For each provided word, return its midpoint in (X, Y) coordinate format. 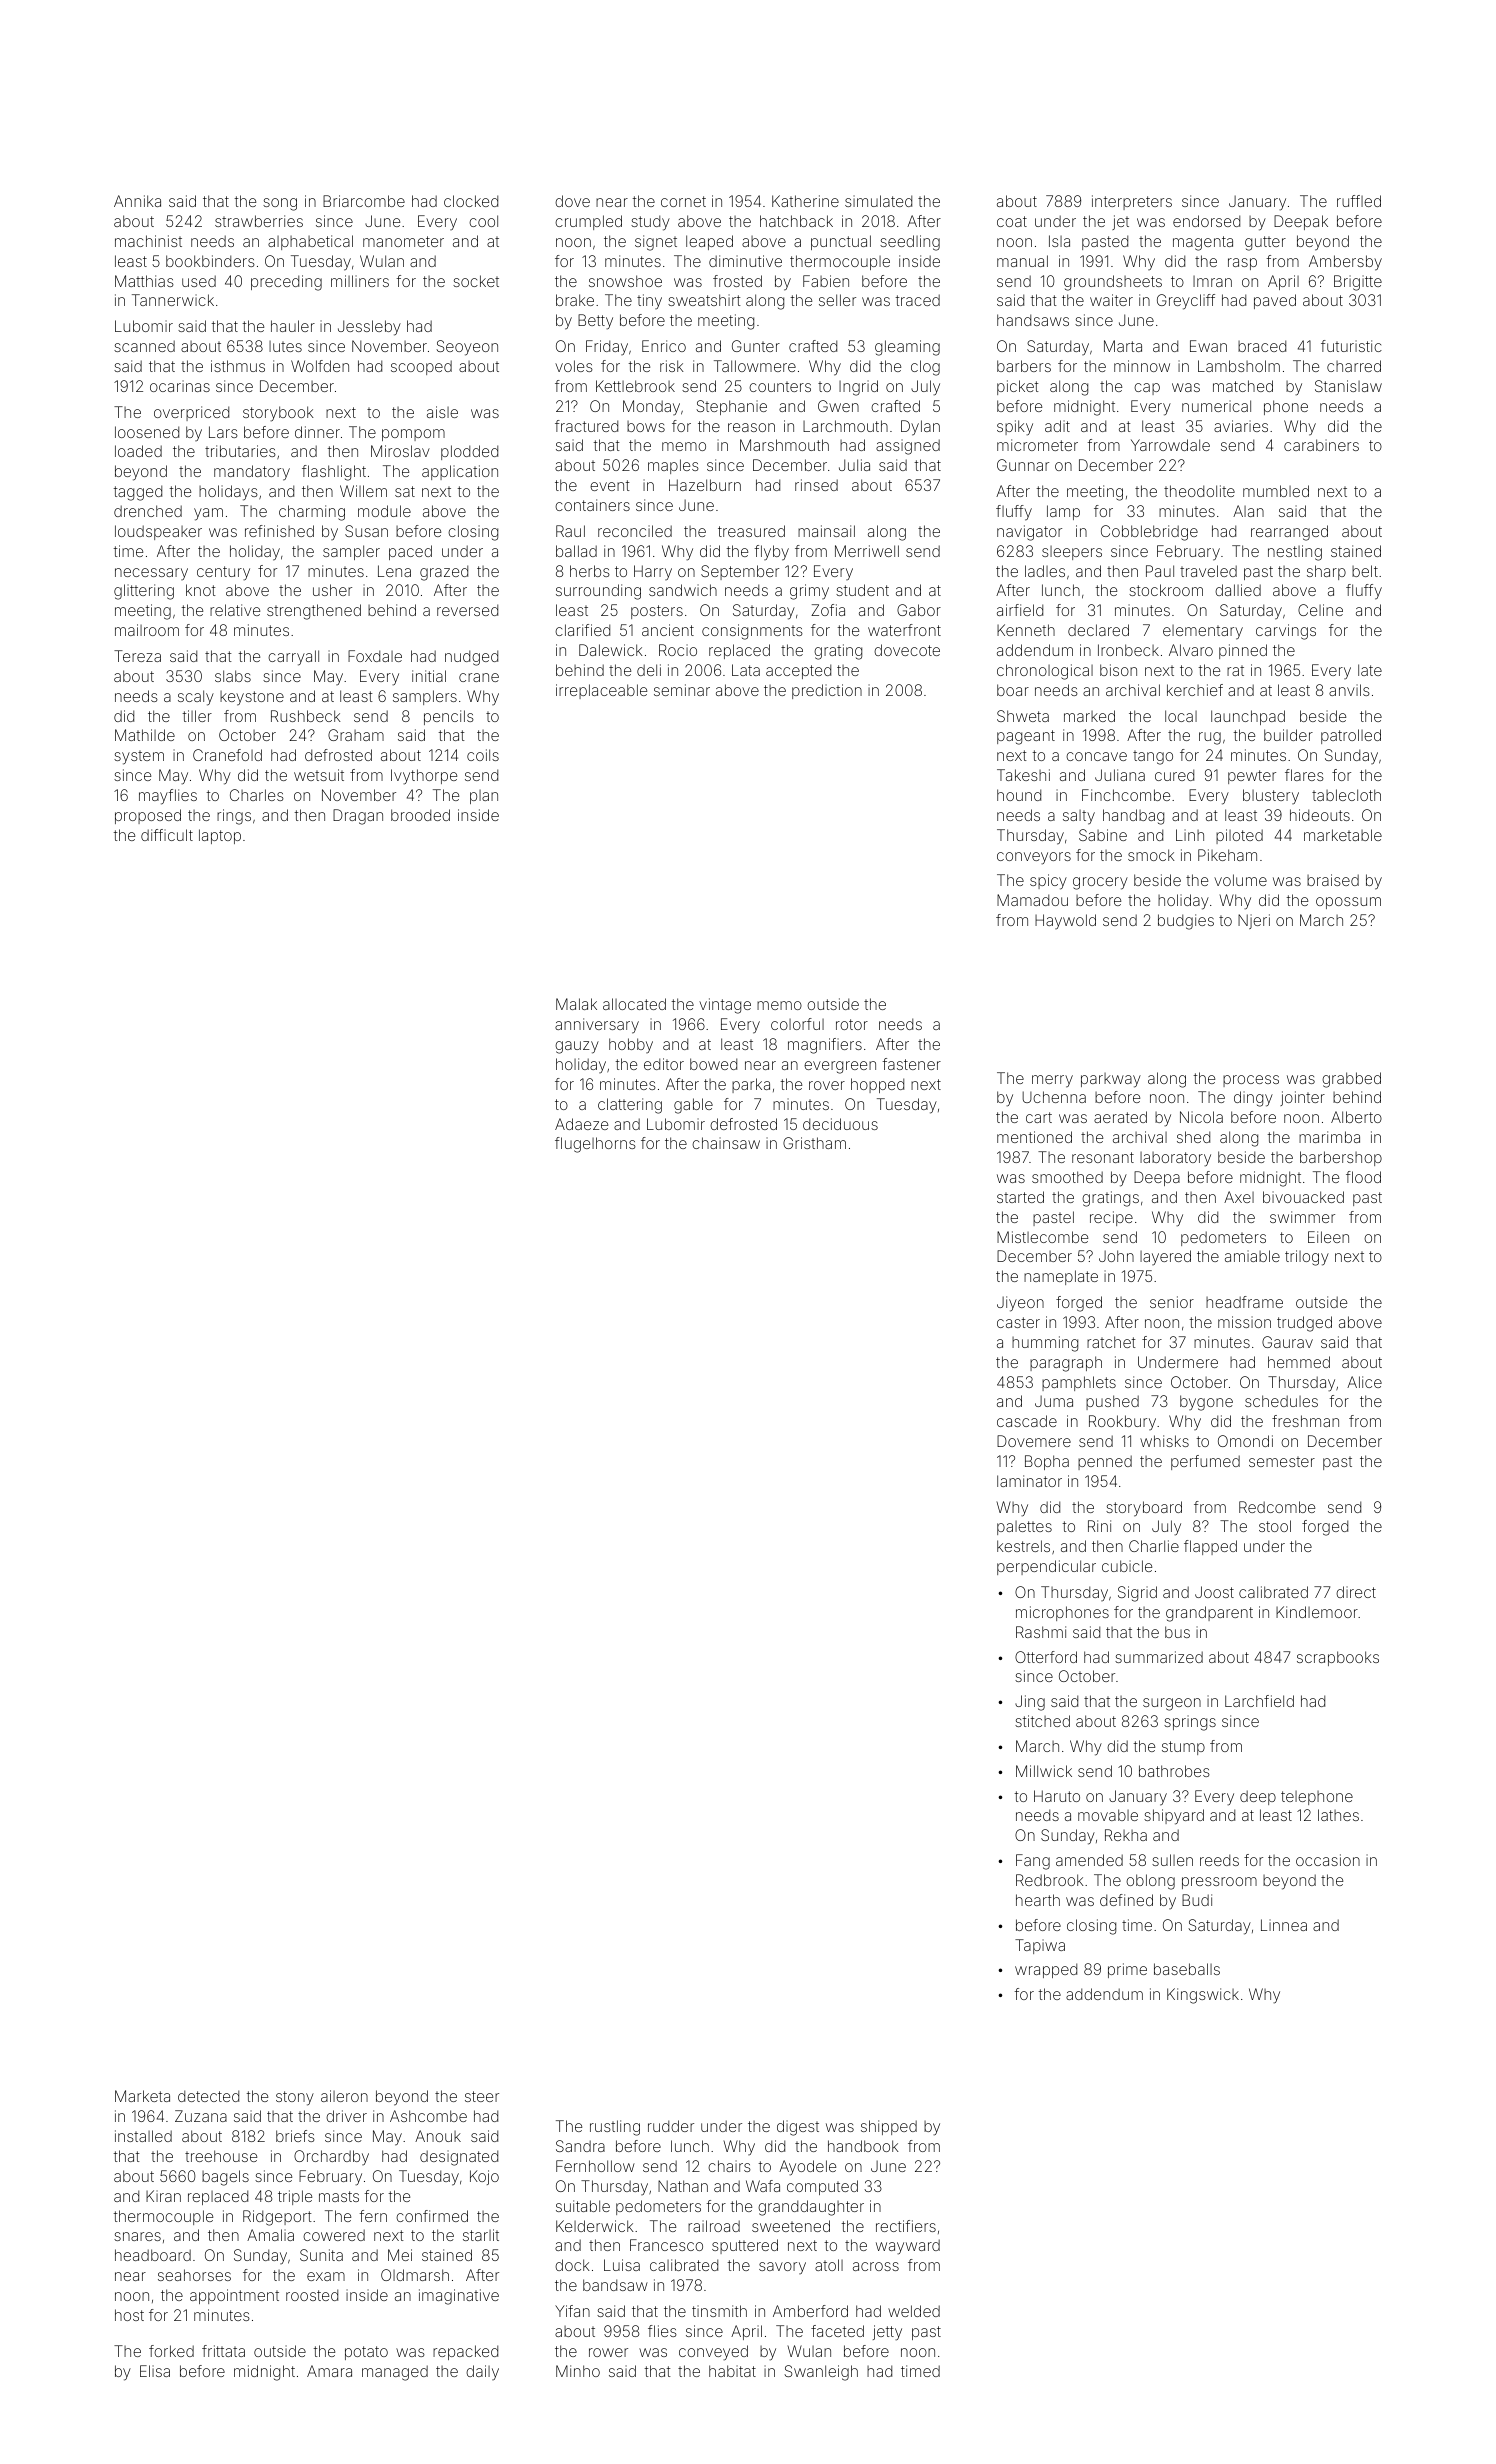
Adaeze (581, 1124)
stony (295, 2098)
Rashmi (1041, 1632)
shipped (889, 2127)
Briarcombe (364, 201)
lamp (1063, 512)
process (1251, 1081)
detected (208, 2096)
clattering (630, 1106)
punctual (841, 242)
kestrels (1023, 1546)
